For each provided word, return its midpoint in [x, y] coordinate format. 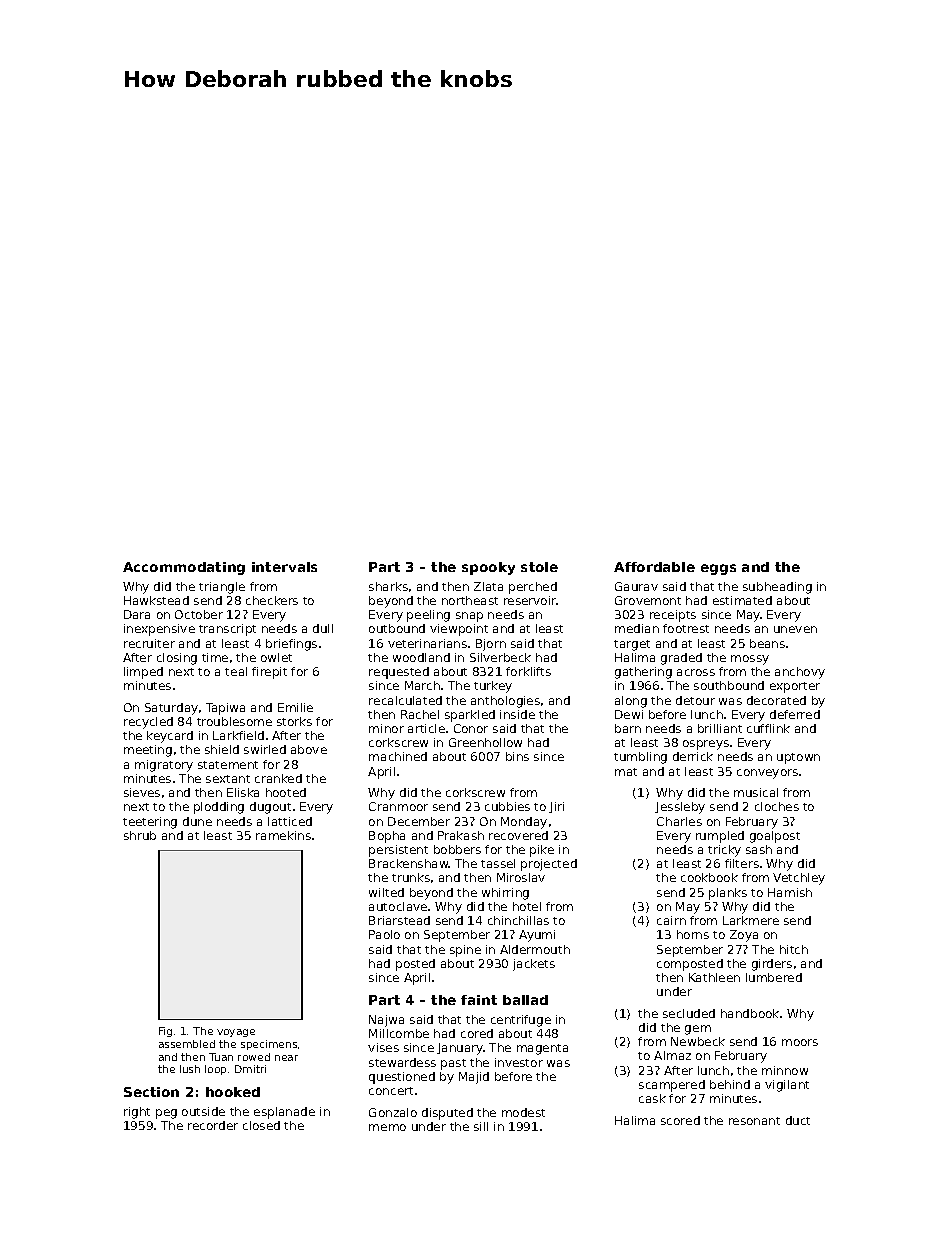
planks [728, 894]
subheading [777, 588]
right [137, 1113]
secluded [689, 1013]
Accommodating [184, 568]
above [309, 749]
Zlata [488, 586]
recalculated [405, 700]
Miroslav [521, 877]
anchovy [800, 673]
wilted [386, 892]
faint [479, 1000]
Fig [165, 1032]
